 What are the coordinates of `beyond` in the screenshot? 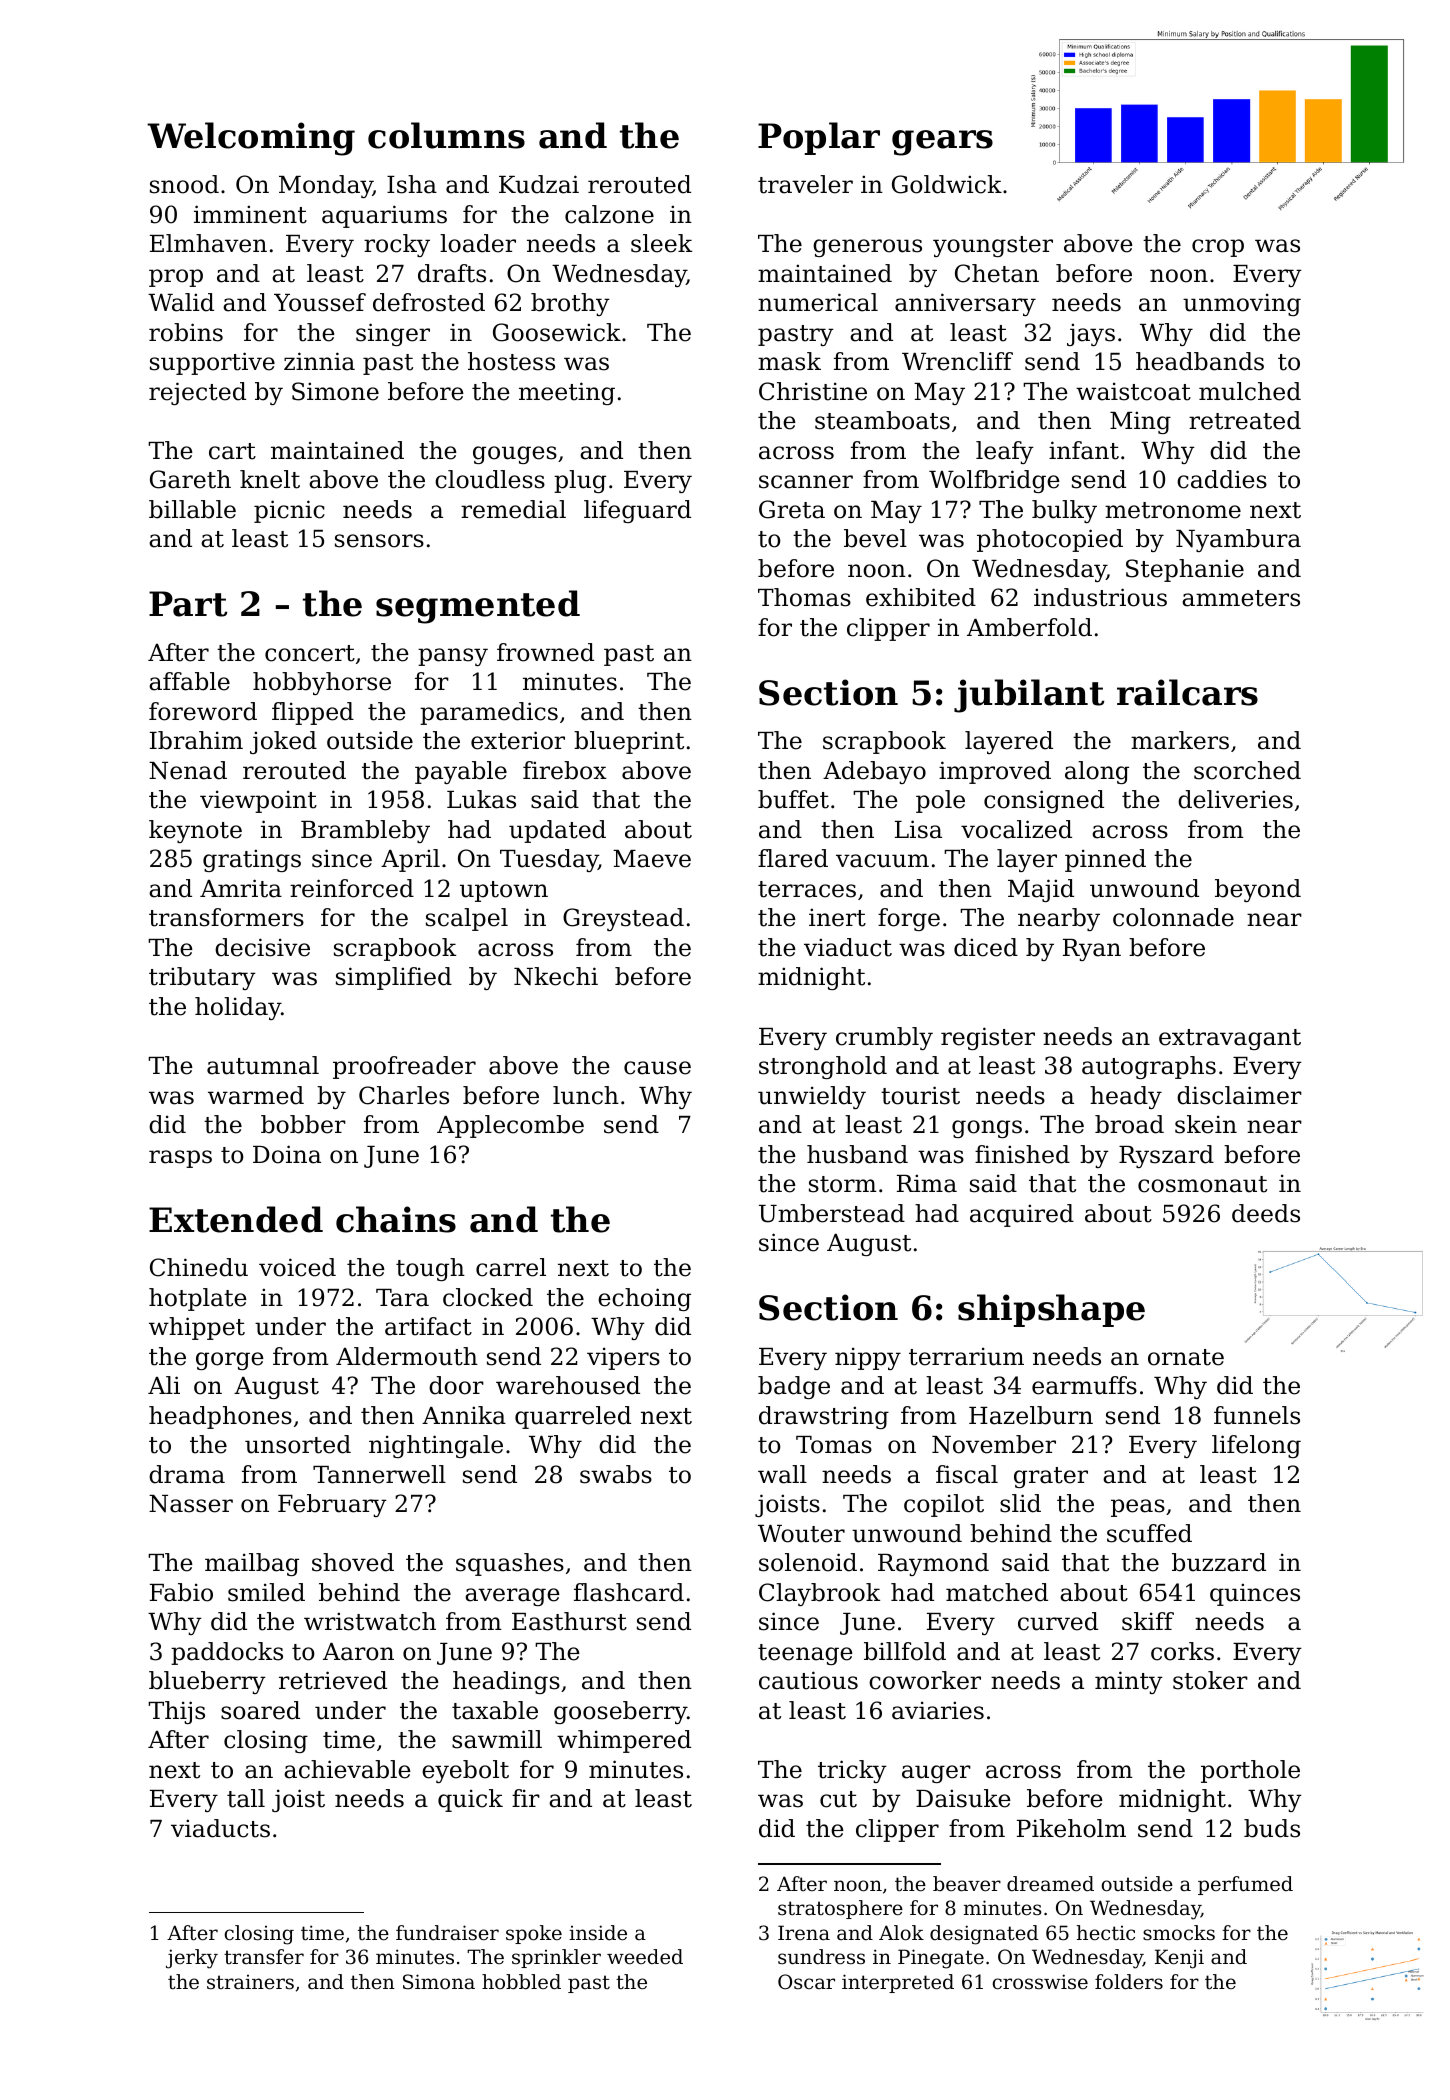 It's located at (1258, 890).
